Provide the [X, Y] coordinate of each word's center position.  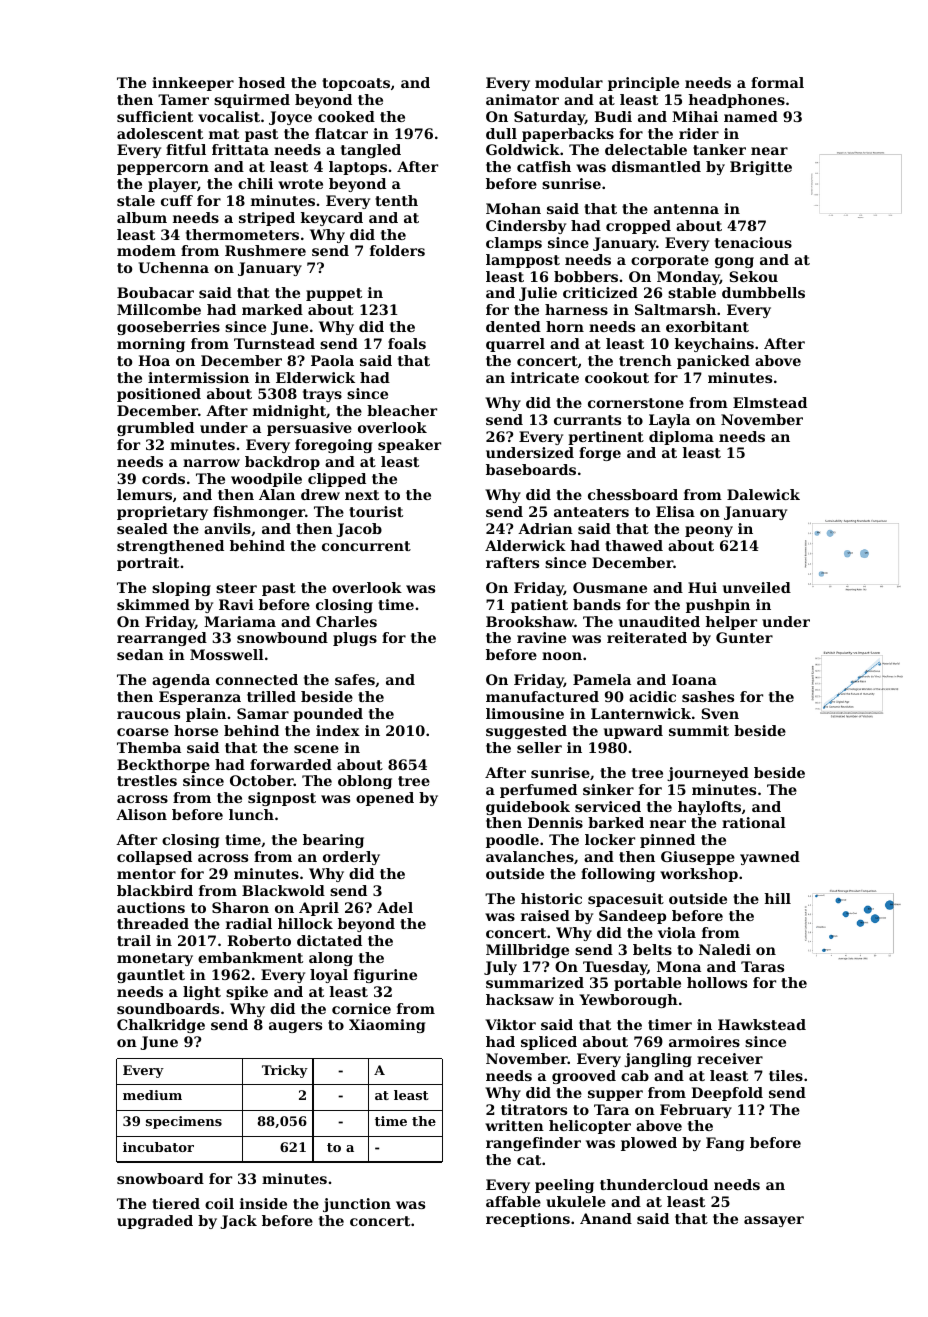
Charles [346, 621]
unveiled [757, 587]
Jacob [359, 530]
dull [501, 133]
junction [357, 1205]
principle [643, 84]
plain [206, 715]
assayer [774, 1221]
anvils [227, 528]
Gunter [744, 637]
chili [255, 183]
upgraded [155, 1222]
